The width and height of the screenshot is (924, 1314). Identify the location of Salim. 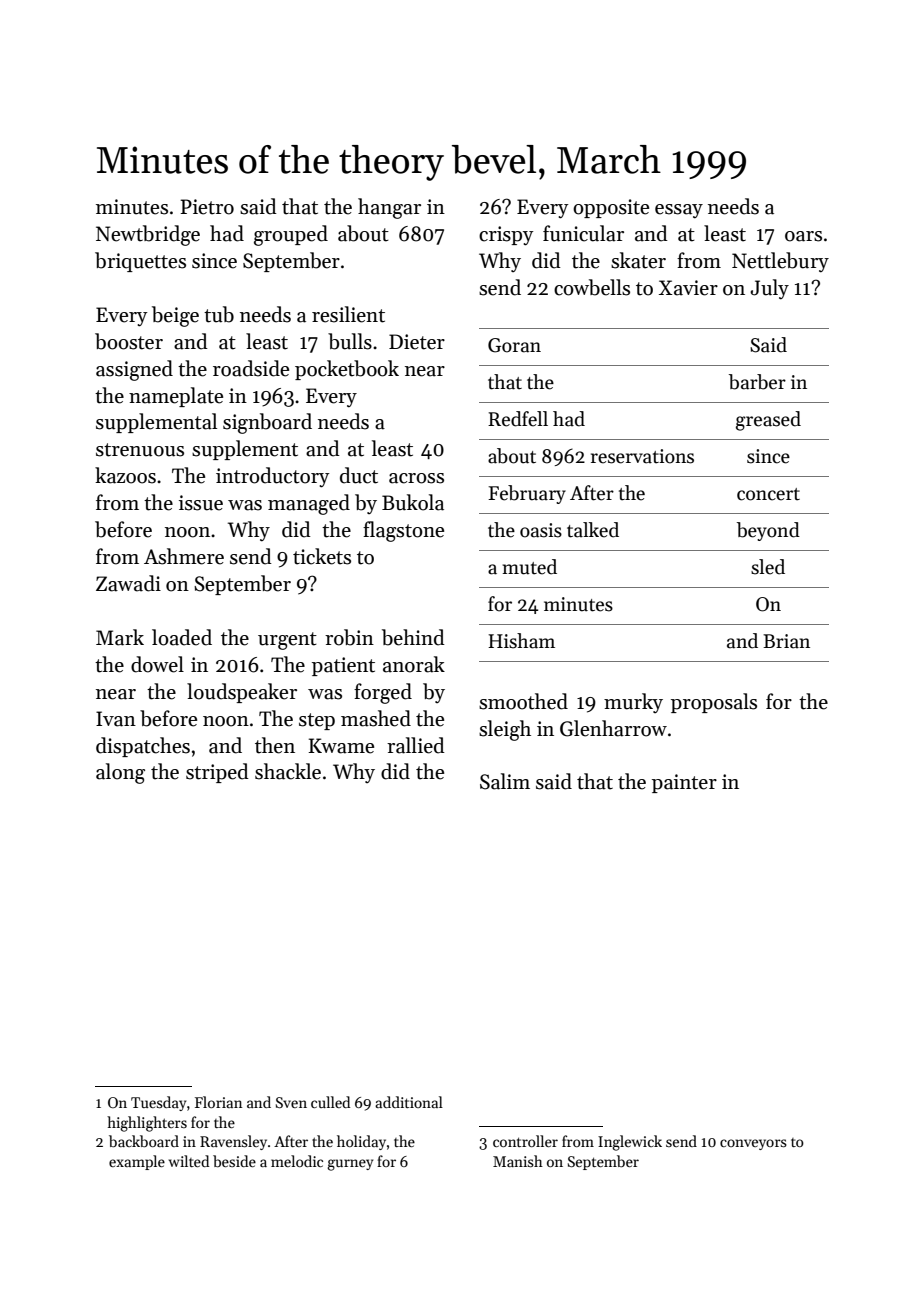
(505, 781).
